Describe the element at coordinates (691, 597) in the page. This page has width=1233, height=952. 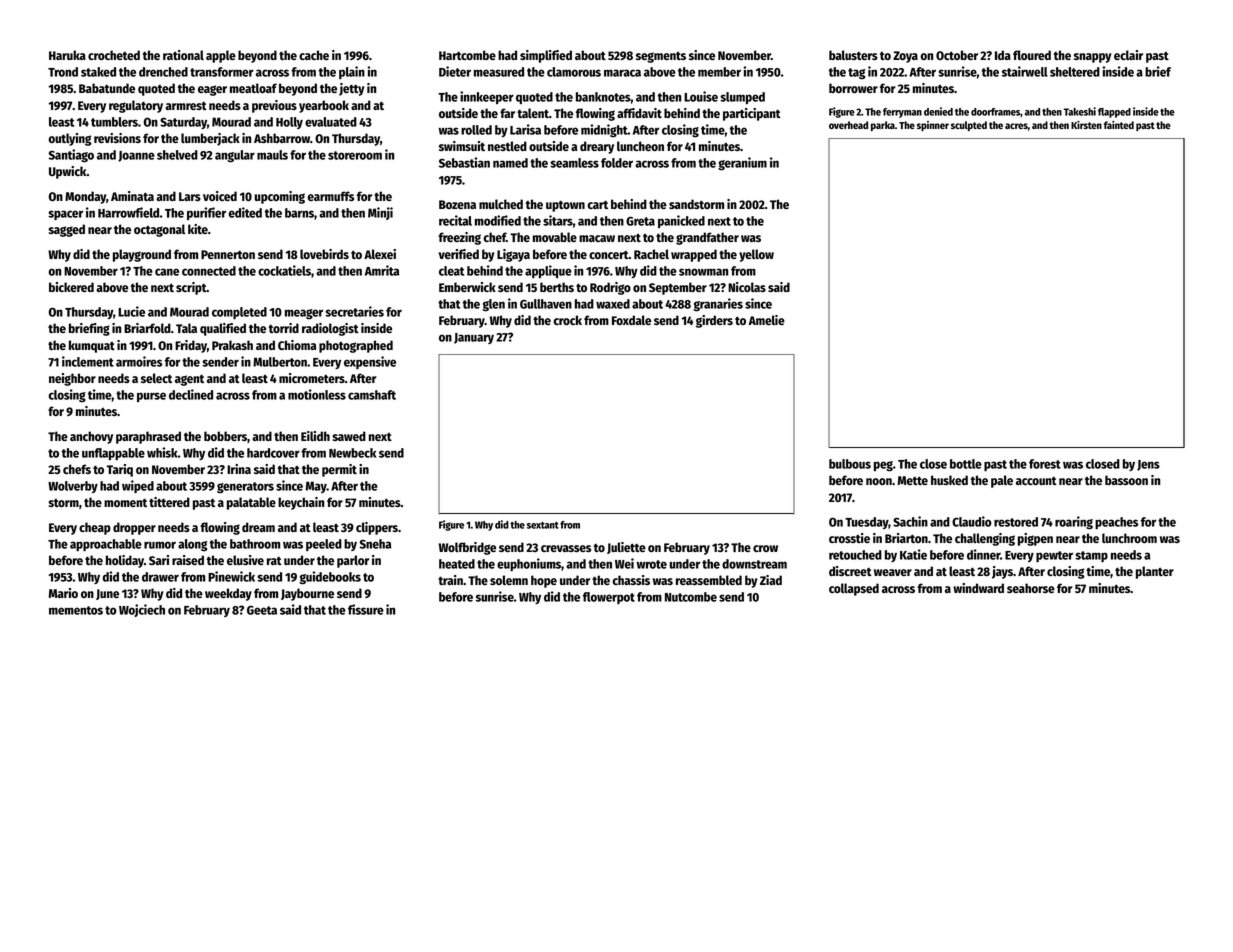
I see `Nutcombe` at that location.
